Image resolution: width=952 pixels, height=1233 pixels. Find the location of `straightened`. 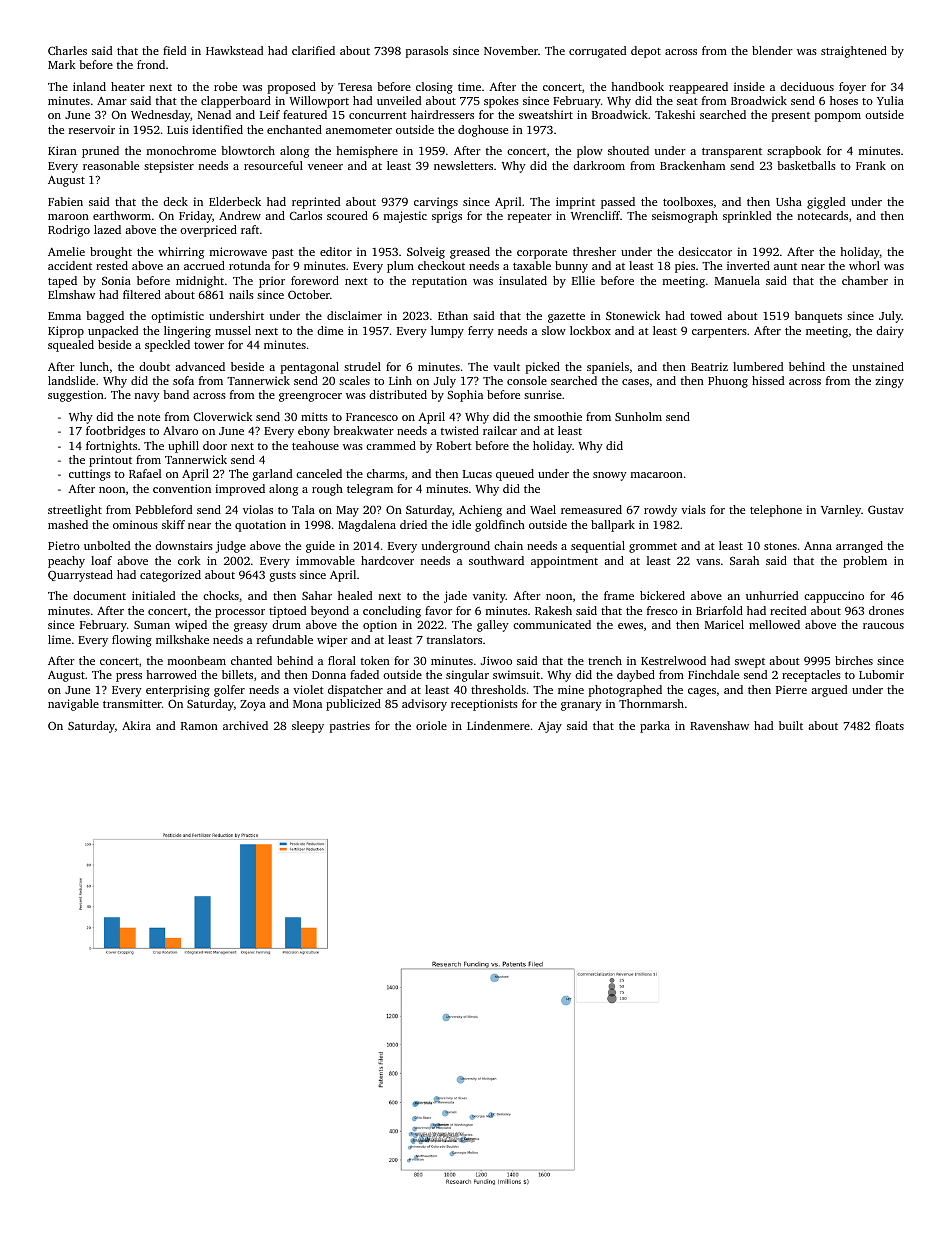

straightened is located at coordinates (854, 52).
